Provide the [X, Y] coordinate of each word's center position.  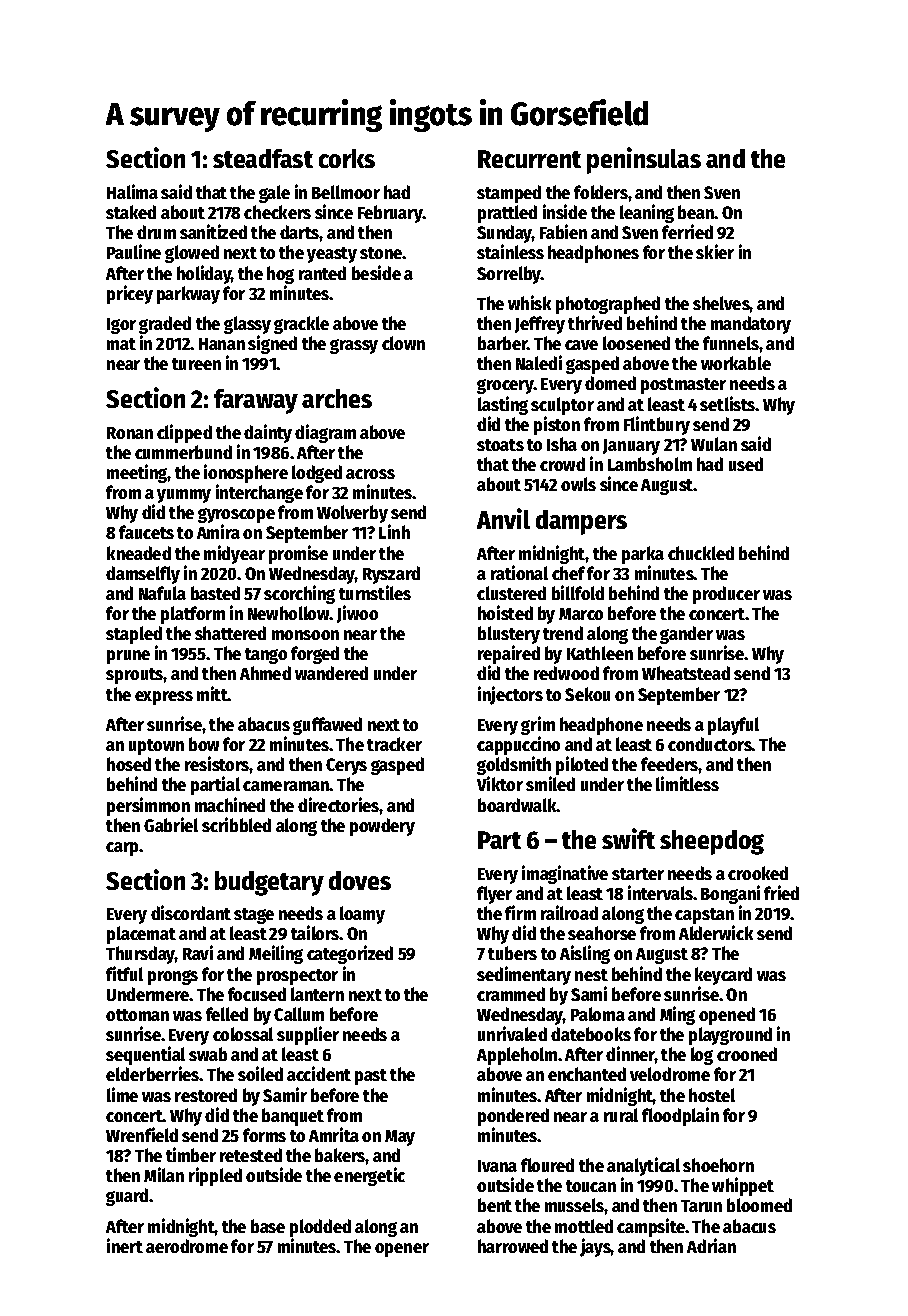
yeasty [332, 255]
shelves [721, 303]
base [268, 1226]
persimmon [148, 806]
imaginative [565, 874]
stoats [500, 445]
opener [402, 1250]
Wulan [714, 444]
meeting [137, 473]
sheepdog [712, 842]
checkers [277, 212]
